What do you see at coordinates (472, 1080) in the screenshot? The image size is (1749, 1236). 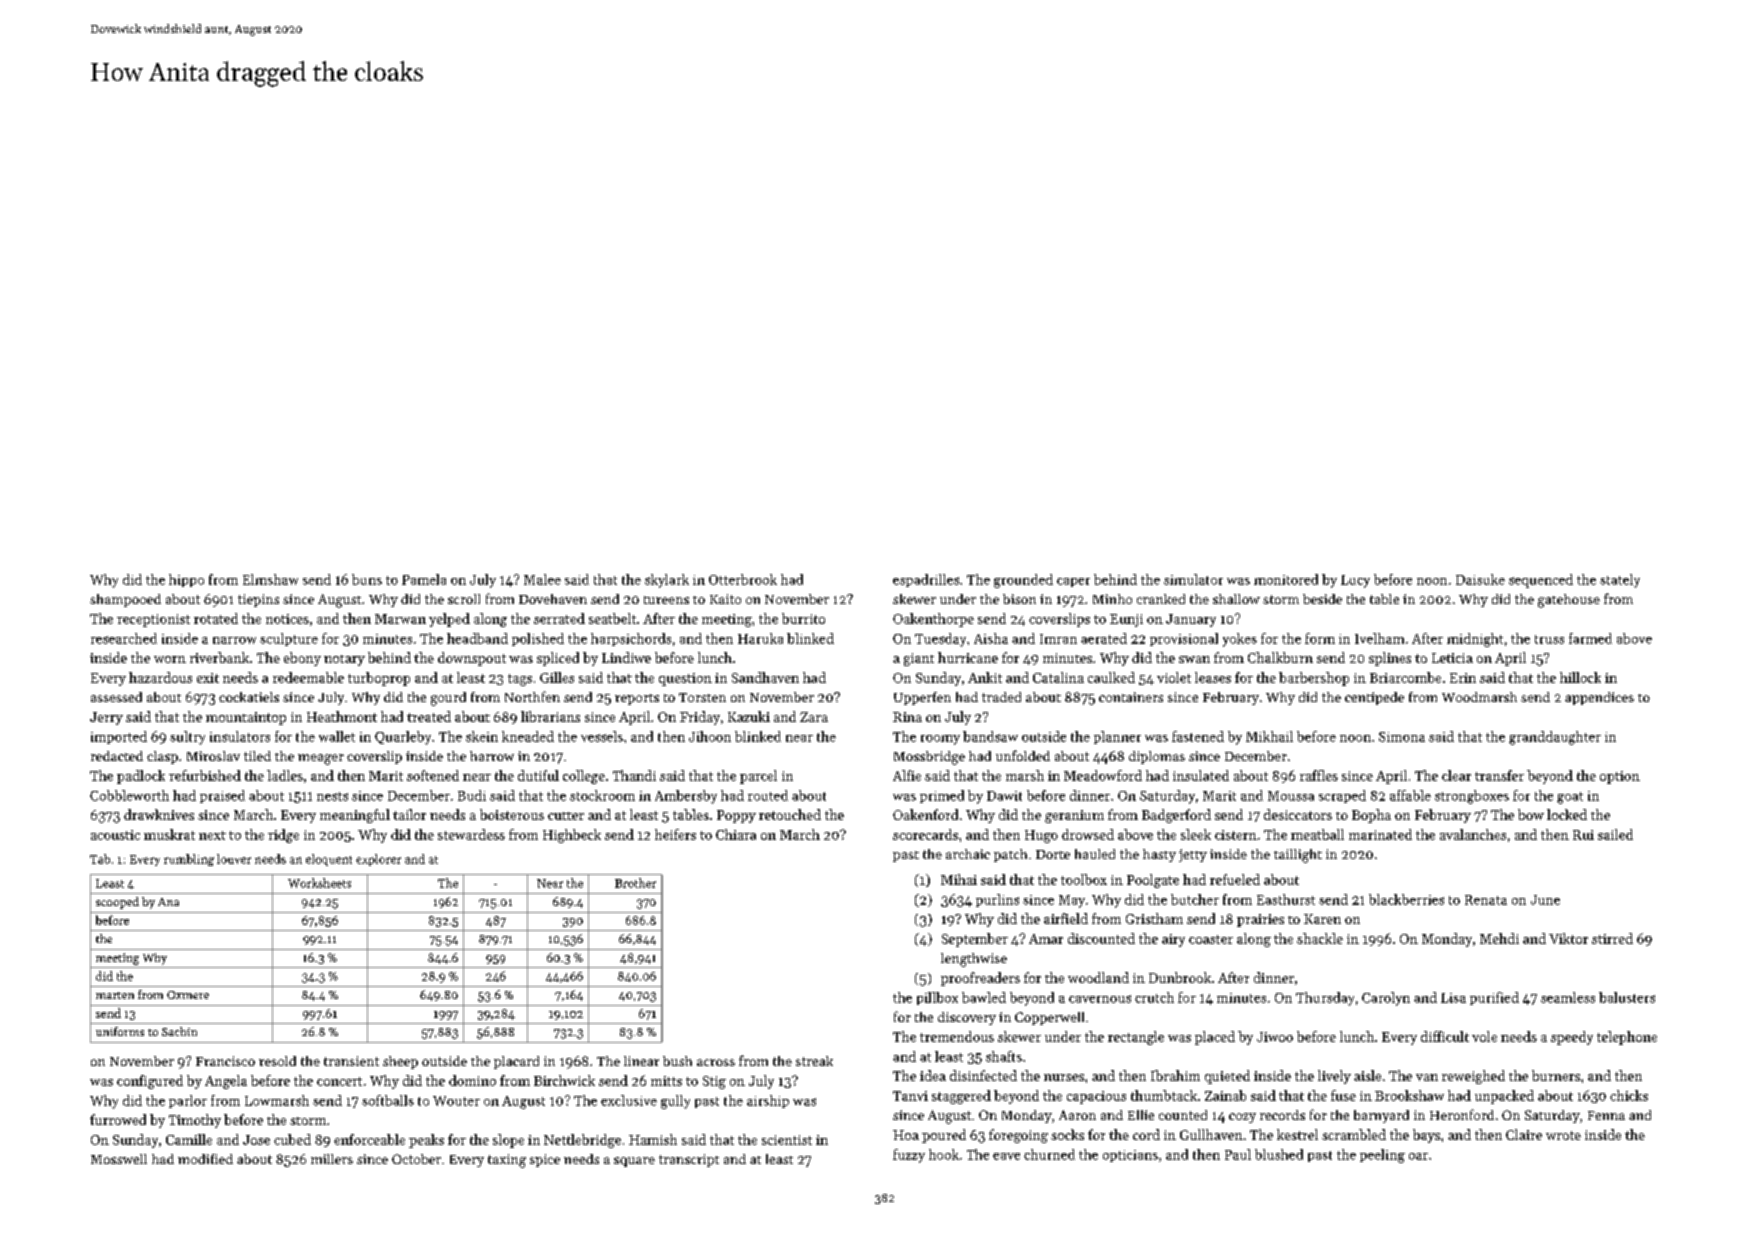 I see `domino` at bounding box center [472, 1080].
